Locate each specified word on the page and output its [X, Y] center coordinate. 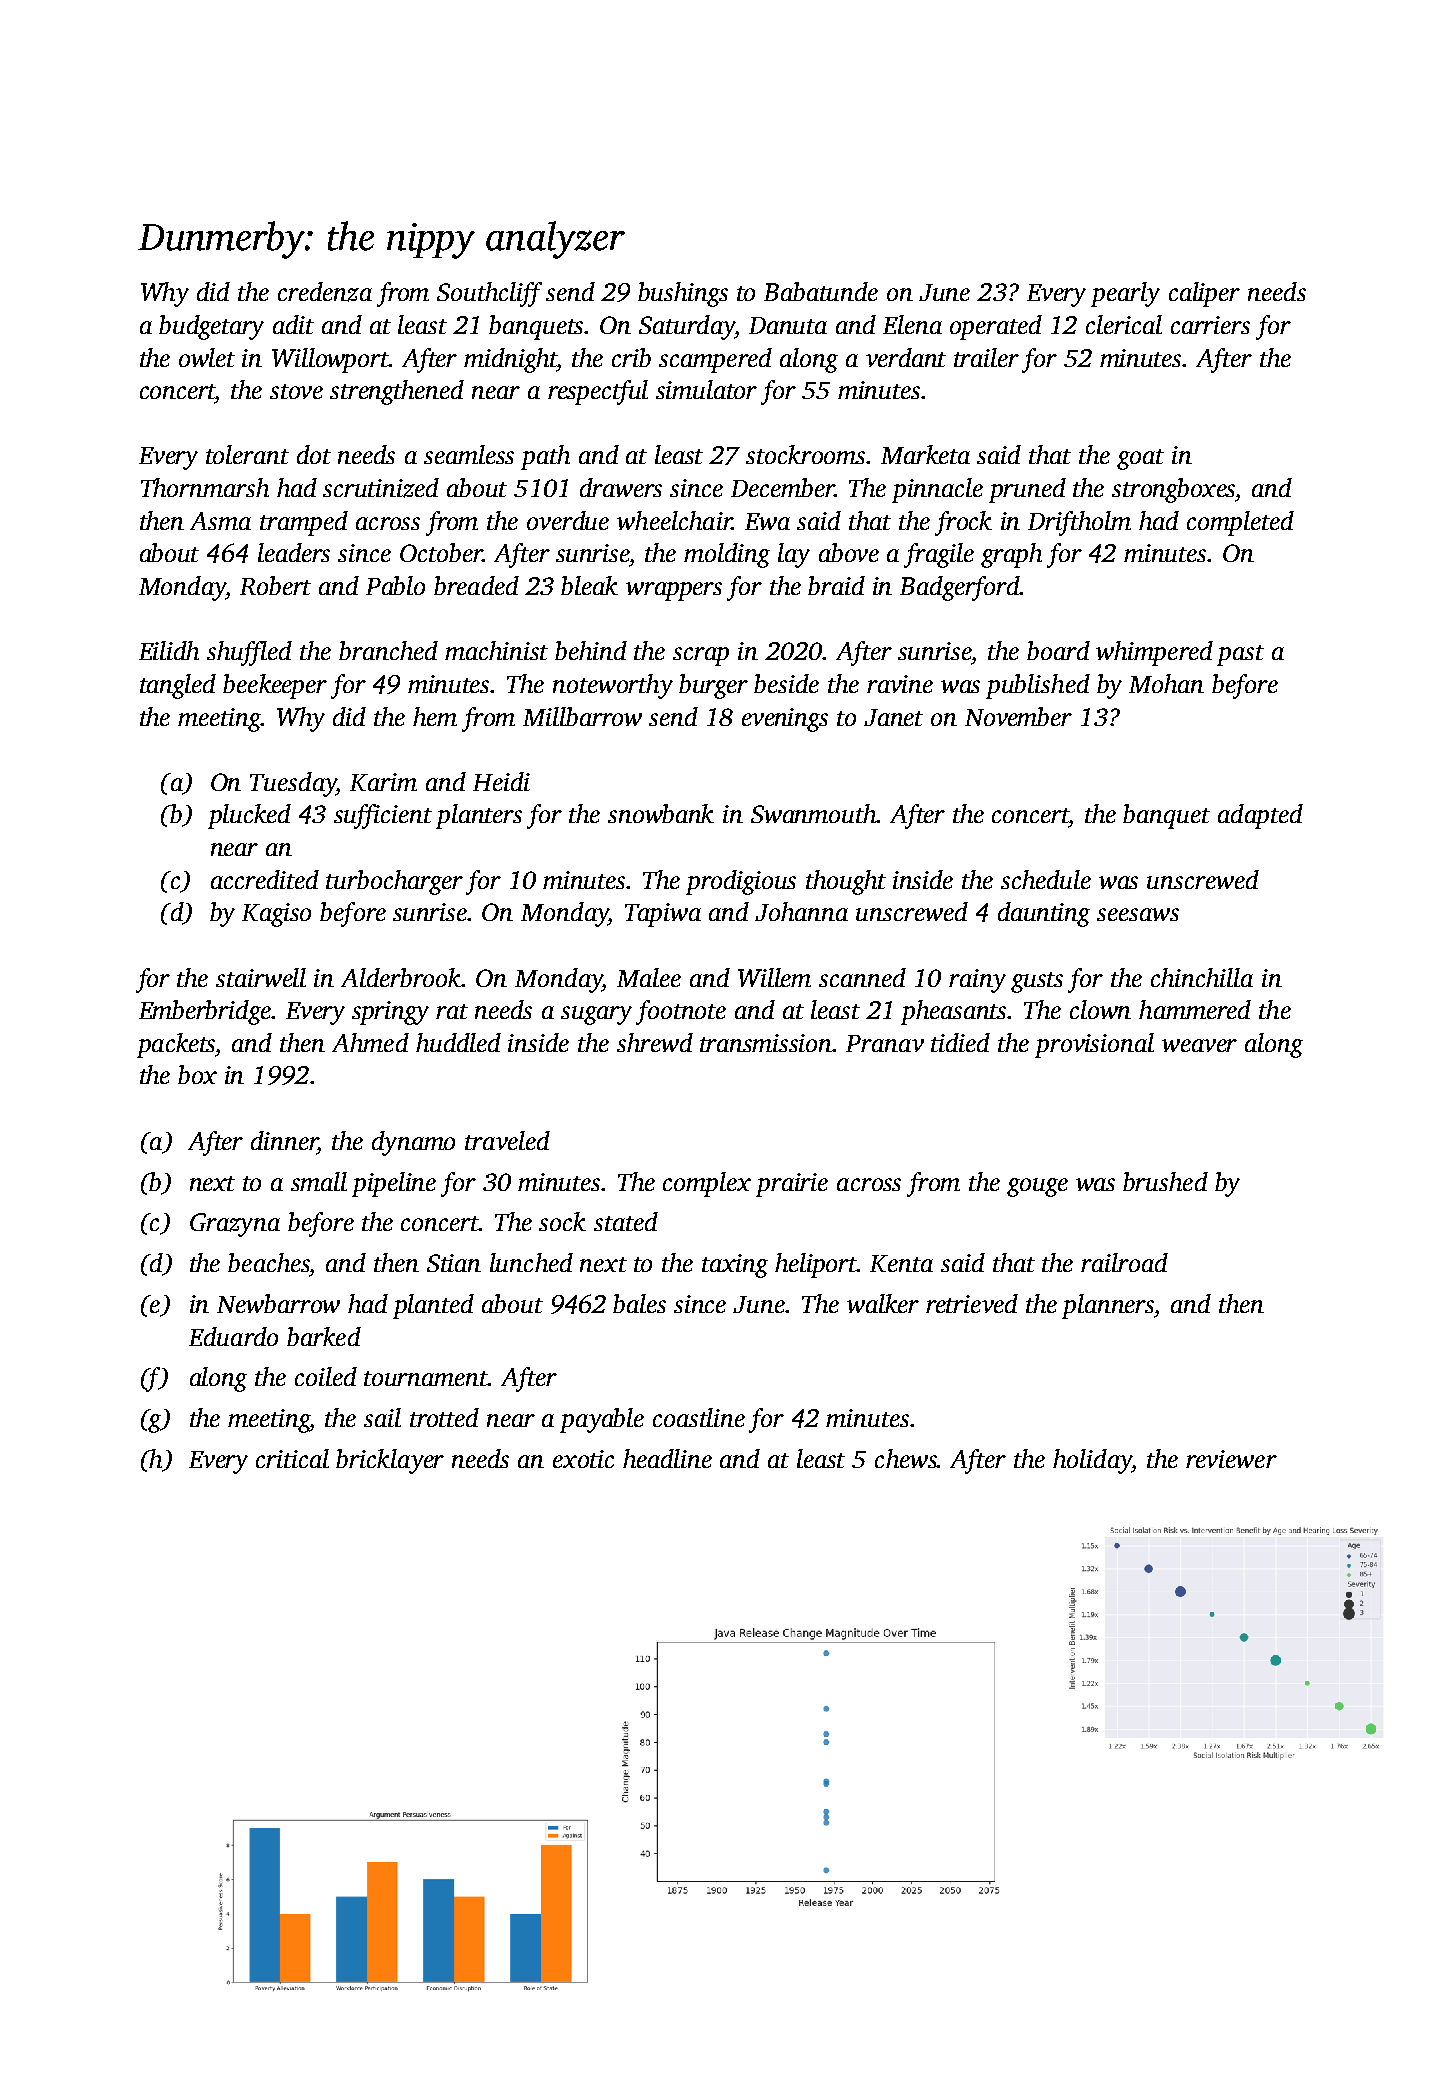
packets [176, 1045]
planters [479, 816]
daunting [1044, 914]
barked [324, 1336]
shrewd [655, 1042]
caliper [1204, 294]
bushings [683, 294]
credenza [325, 292]
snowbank [661, 813]
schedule [1046, 879]
